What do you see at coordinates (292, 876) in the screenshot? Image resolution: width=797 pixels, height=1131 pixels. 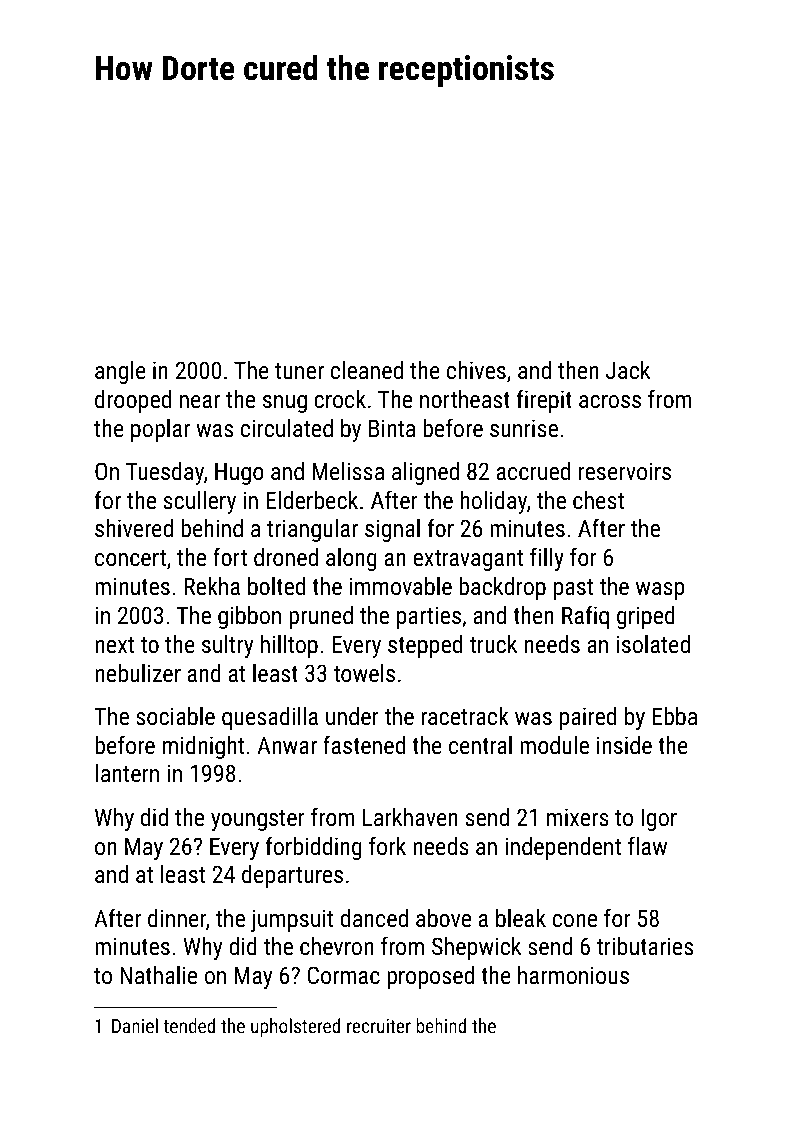 I see `departures` at bounding box center [292, 876].
